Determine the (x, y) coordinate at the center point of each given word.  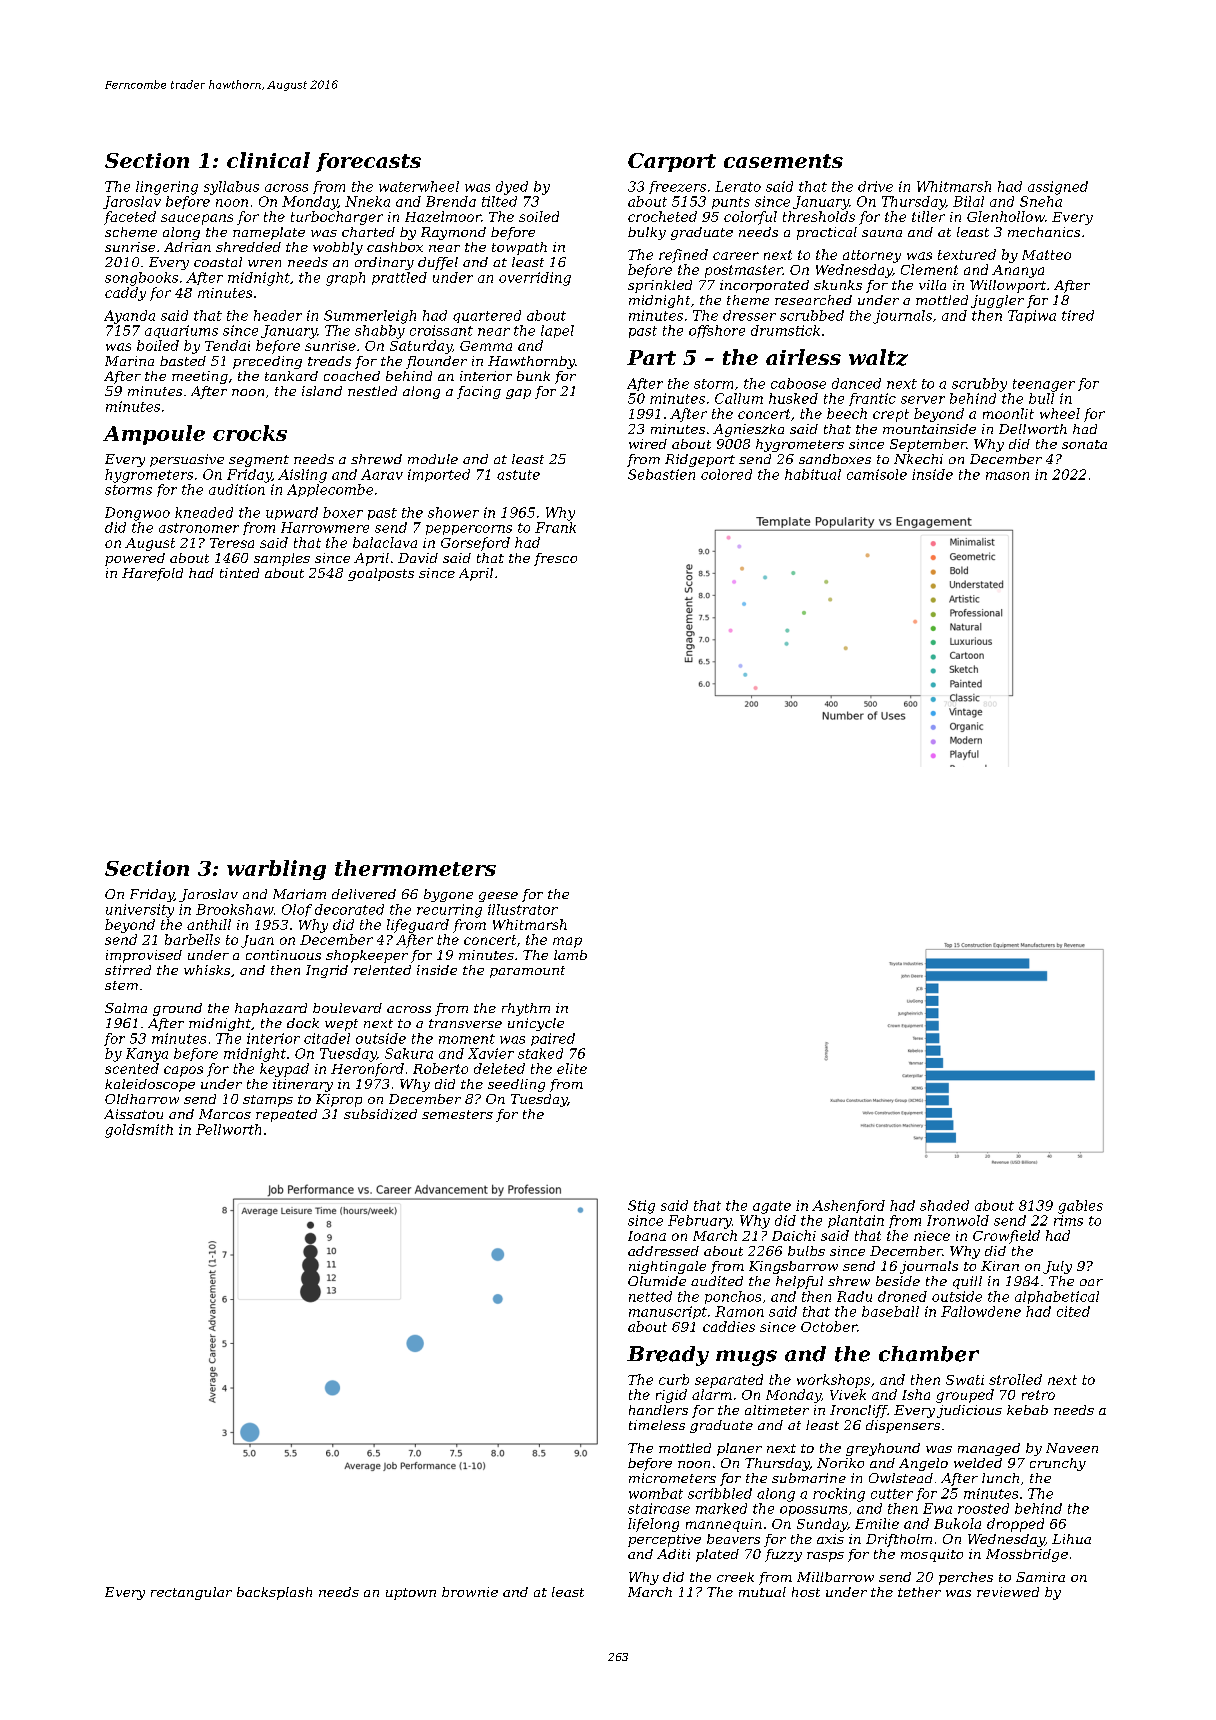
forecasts (368, 162)
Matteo (1046, 255)
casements (783, 161)
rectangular (191, 1593)
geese (498, 897)
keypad (284, 1070)
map (567, 942)
